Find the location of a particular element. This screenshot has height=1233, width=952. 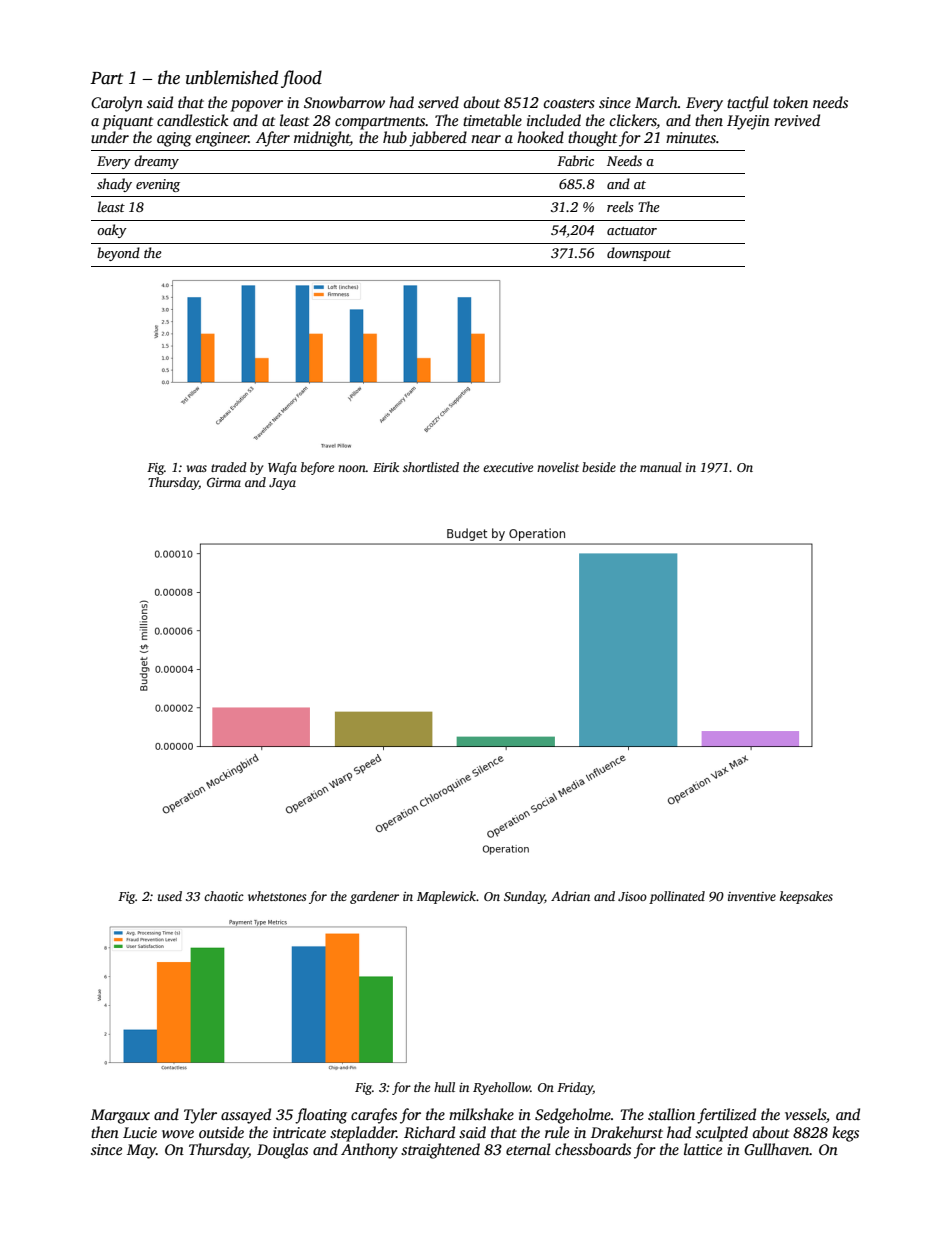

used is located at coordinates (170, 896).
